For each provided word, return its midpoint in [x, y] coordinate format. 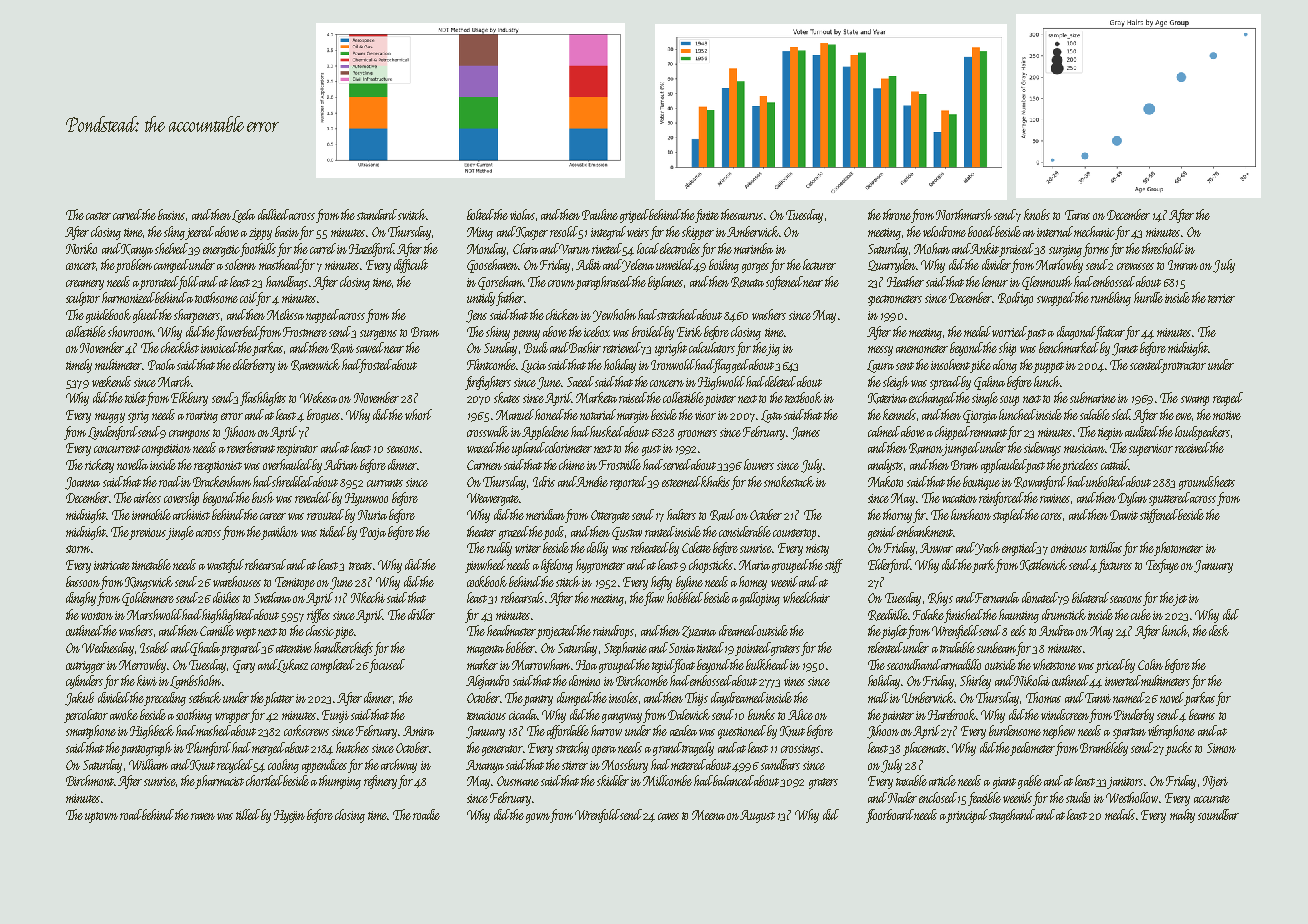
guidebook [108, 316]
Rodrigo [1015, 299]
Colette [696, 547]
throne [897, 214]
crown [561, 283]
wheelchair [806, 597]
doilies [226, 597]
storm [78, 549]
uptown [101, 817]
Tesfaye [1162, 566]
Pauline [600, 214]
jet [1180, 600]
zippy [260, 234]
